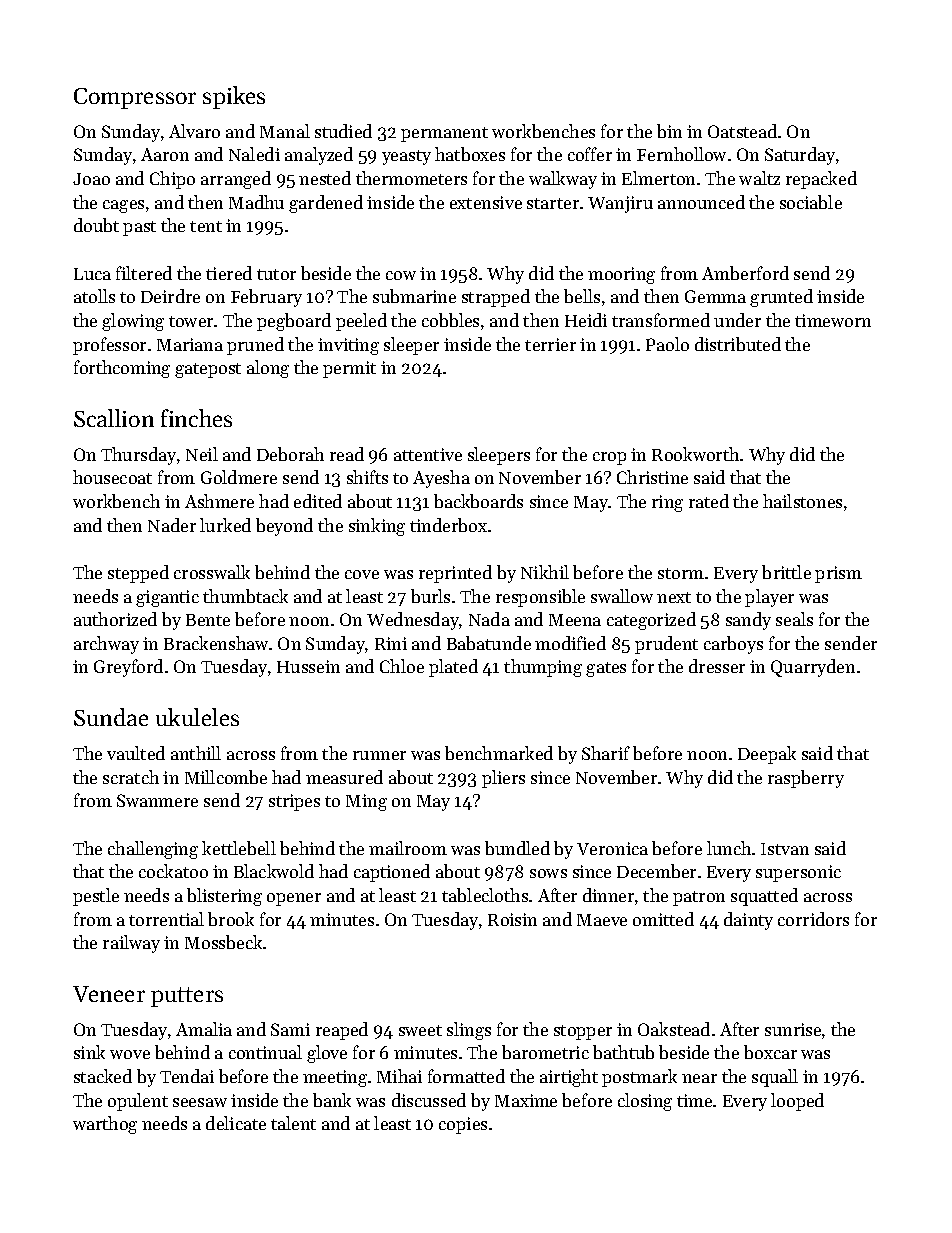 This screenshot has height=1233, width=952. What do you see at coordinates (444, 134) in the screenshot?
I see `permanent` at bounding box center [444, 134].
